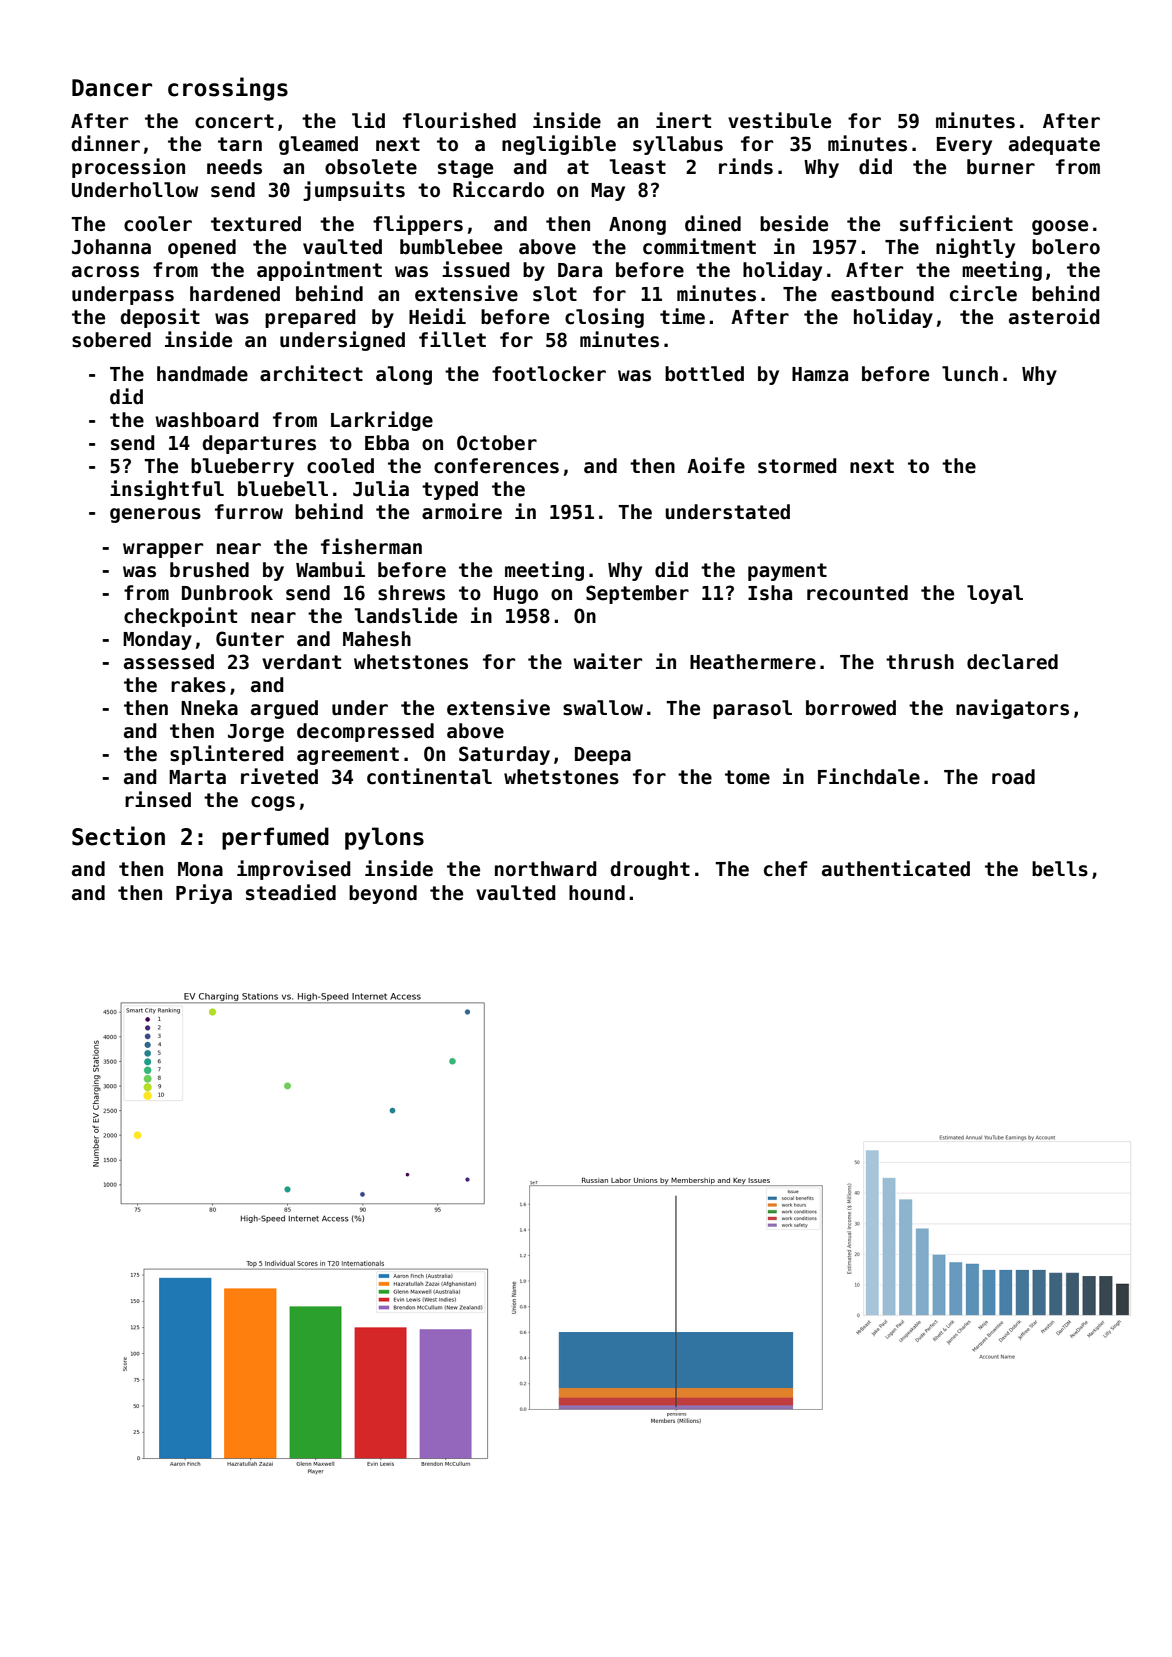 Image resolution: width=1172 pixels, height=1657 pixels. What do you see at coordinates (291, 892) in the screenshot?
I see `steadied` at bounding box center [291, 892].
